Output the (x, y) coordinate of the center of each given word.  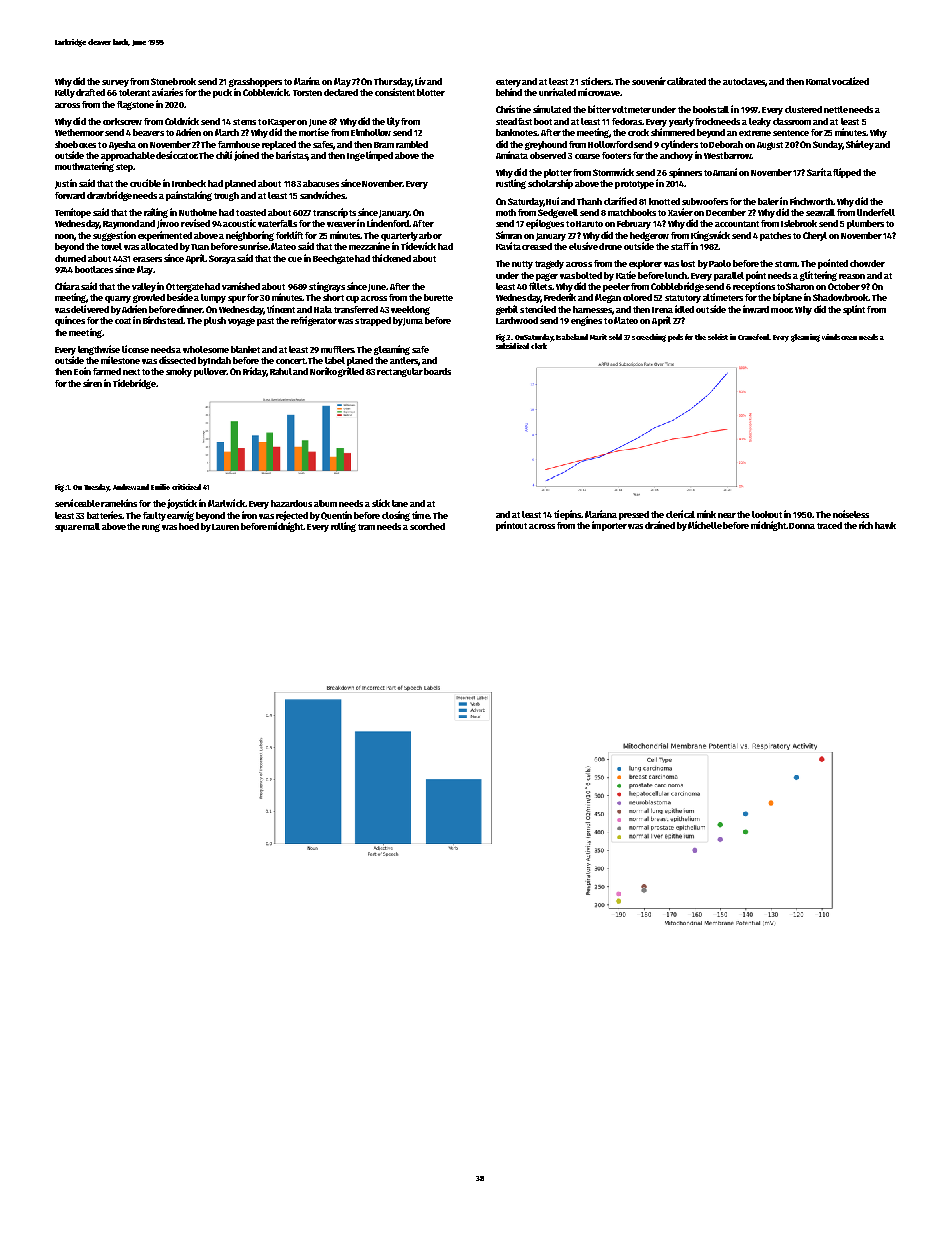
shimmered (673, 132)
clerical (680, 514)
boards (437, 371)
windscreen (839, 337)
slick (381, 503)
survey (115, 83)
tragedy (549, 264)
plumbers (865, 224)
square (68, 528)
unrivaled (557, 92)
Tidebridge (134, 384)
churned (70, 258)
